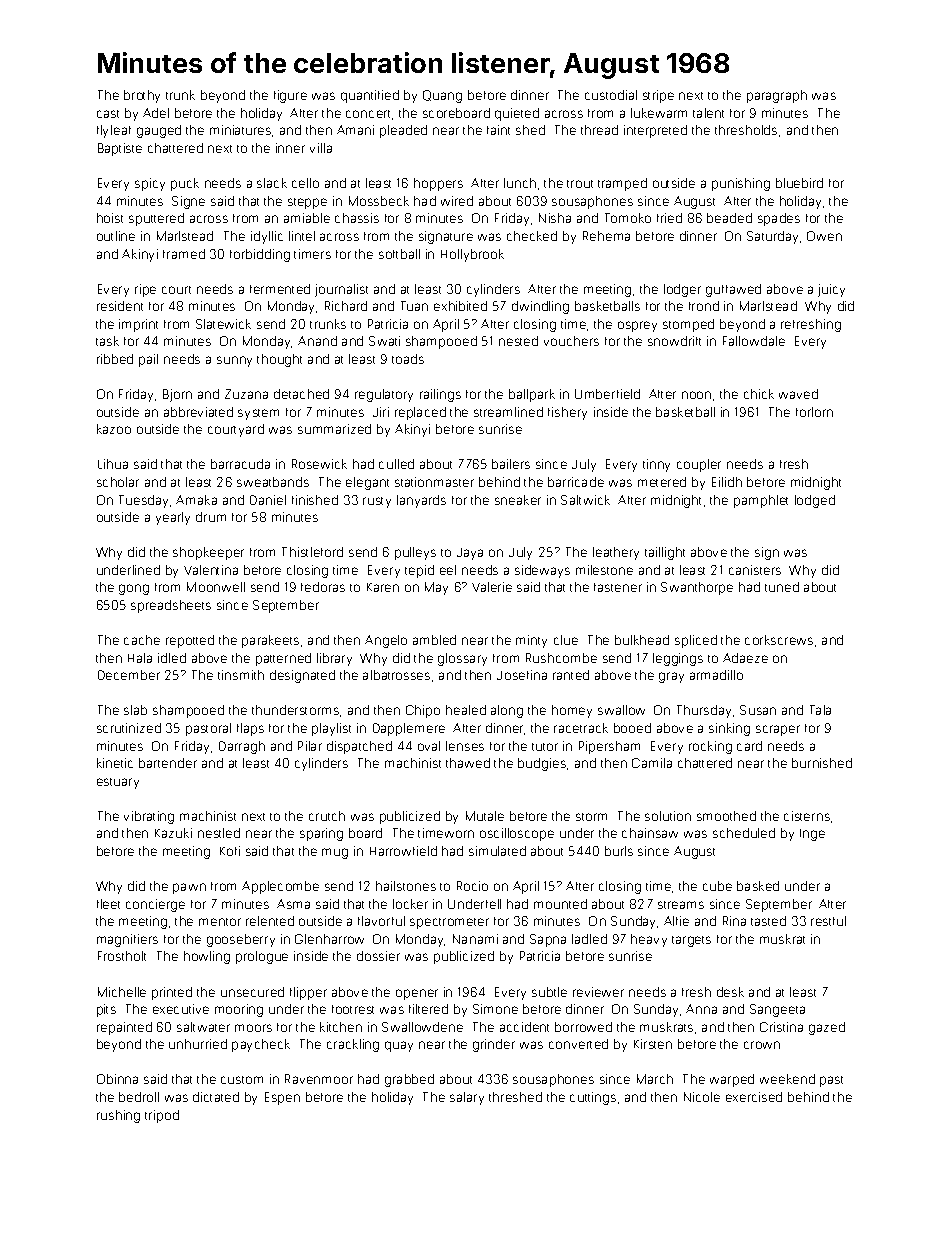 The image size is (952, 1233). I want to click on figure, so click(290, 96).
